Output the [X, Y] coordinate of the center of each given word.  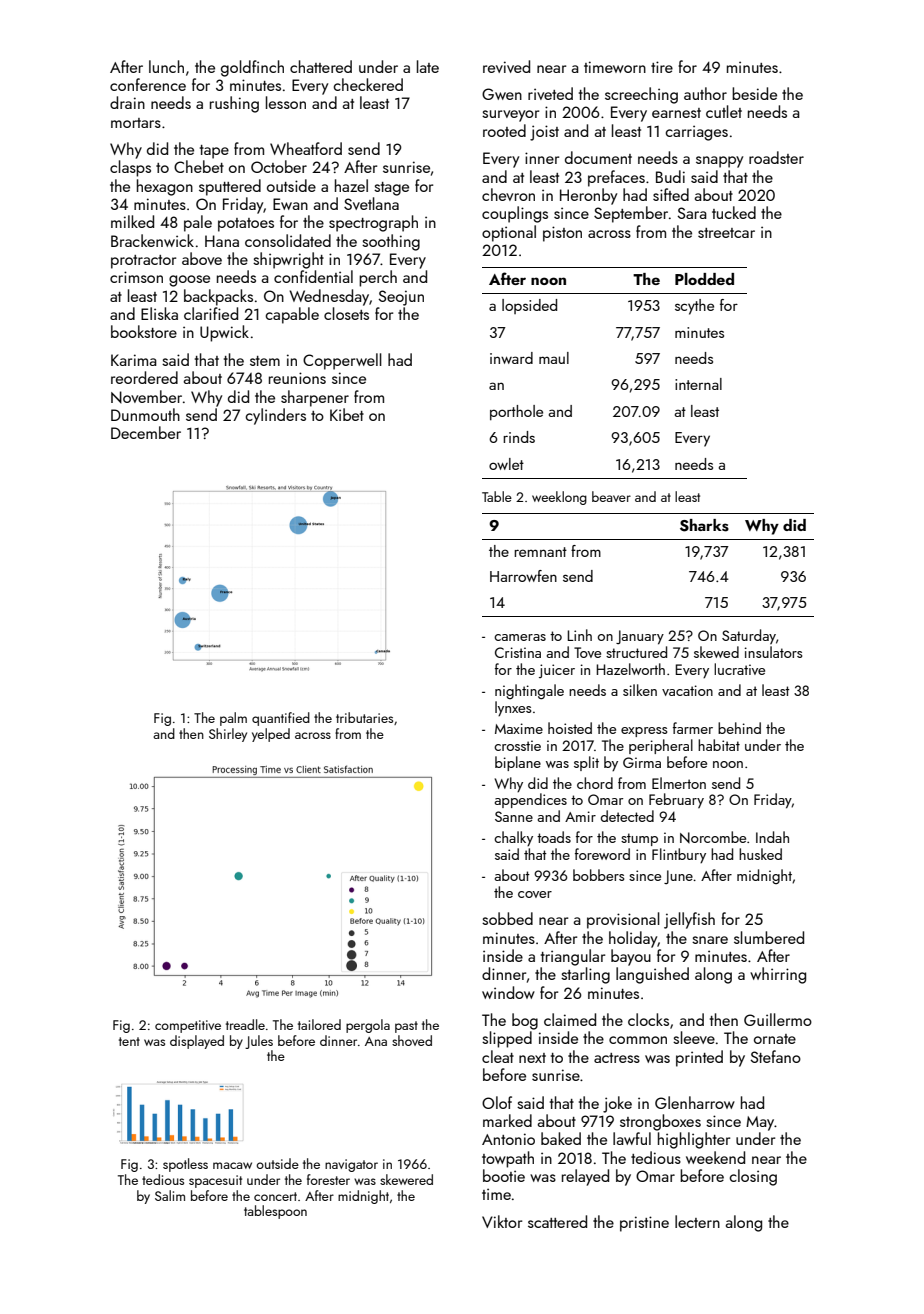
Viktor [502, 1221]
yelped [271, 735]
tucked [734, 212]
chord [595, 783]
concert [275, 1196]
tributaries [364, 717]
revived [506, 66]
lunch [166, 66]
